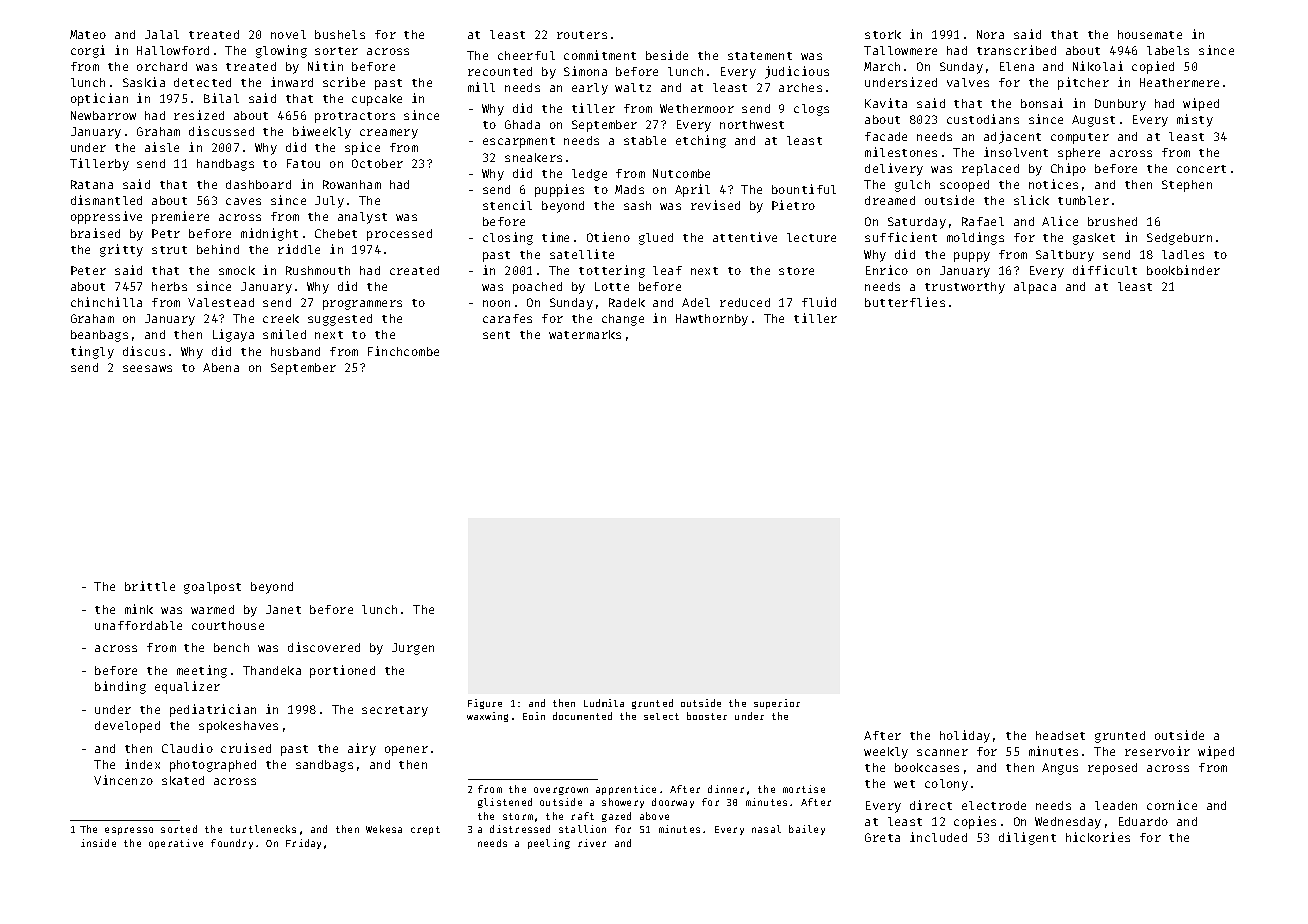 The image size is (1308, 924). What do you see at coordinates (707, 716) in the document?
I see `booster` at bounding box center [707, 716].
